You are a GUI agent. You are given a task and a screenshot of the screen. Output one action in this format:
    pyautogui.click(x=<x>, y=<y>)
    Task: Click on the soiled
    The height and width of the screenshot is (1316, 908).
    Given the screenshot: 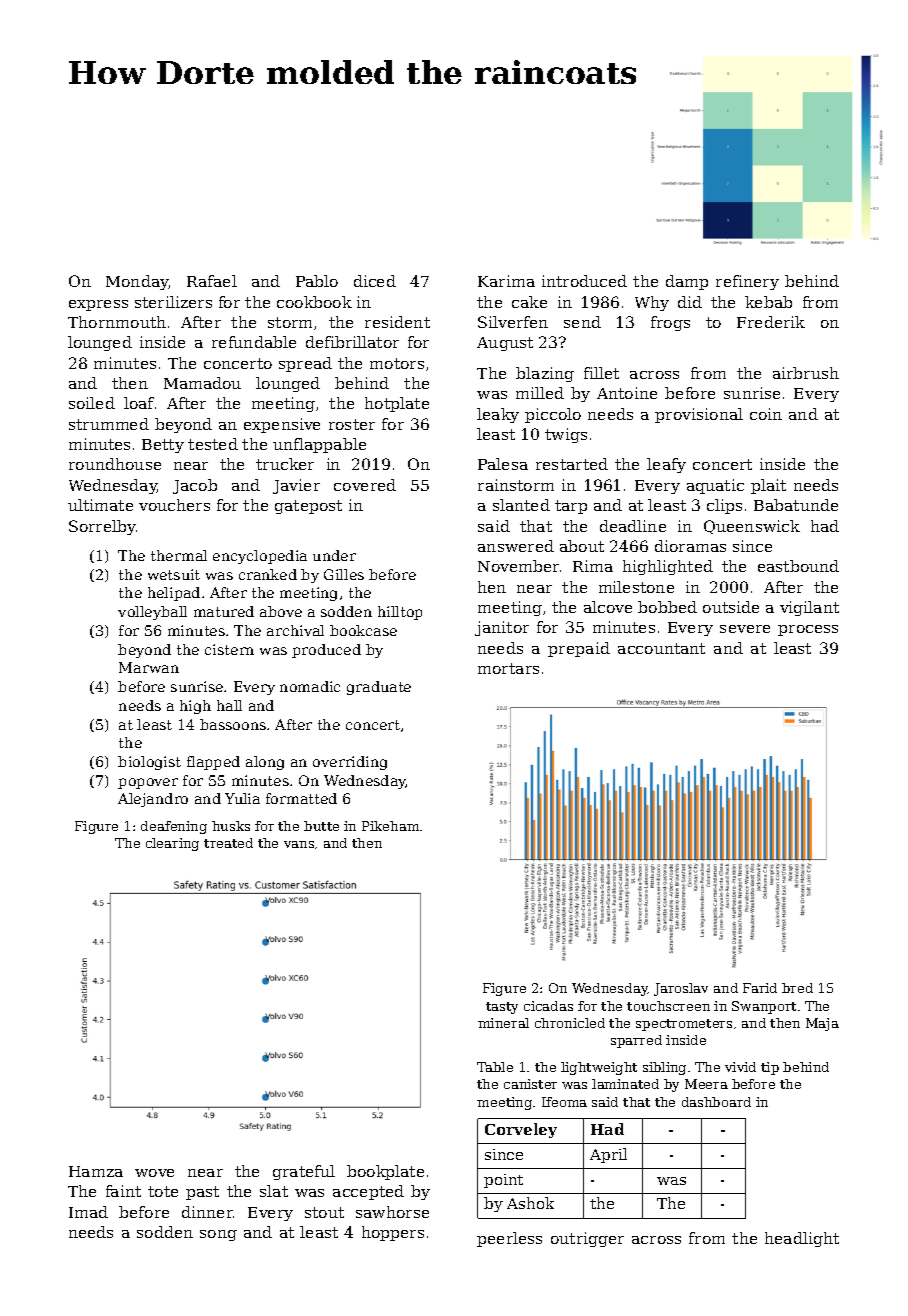 What is the action you would take?
    pyautogui.click(x=92, y=403)
